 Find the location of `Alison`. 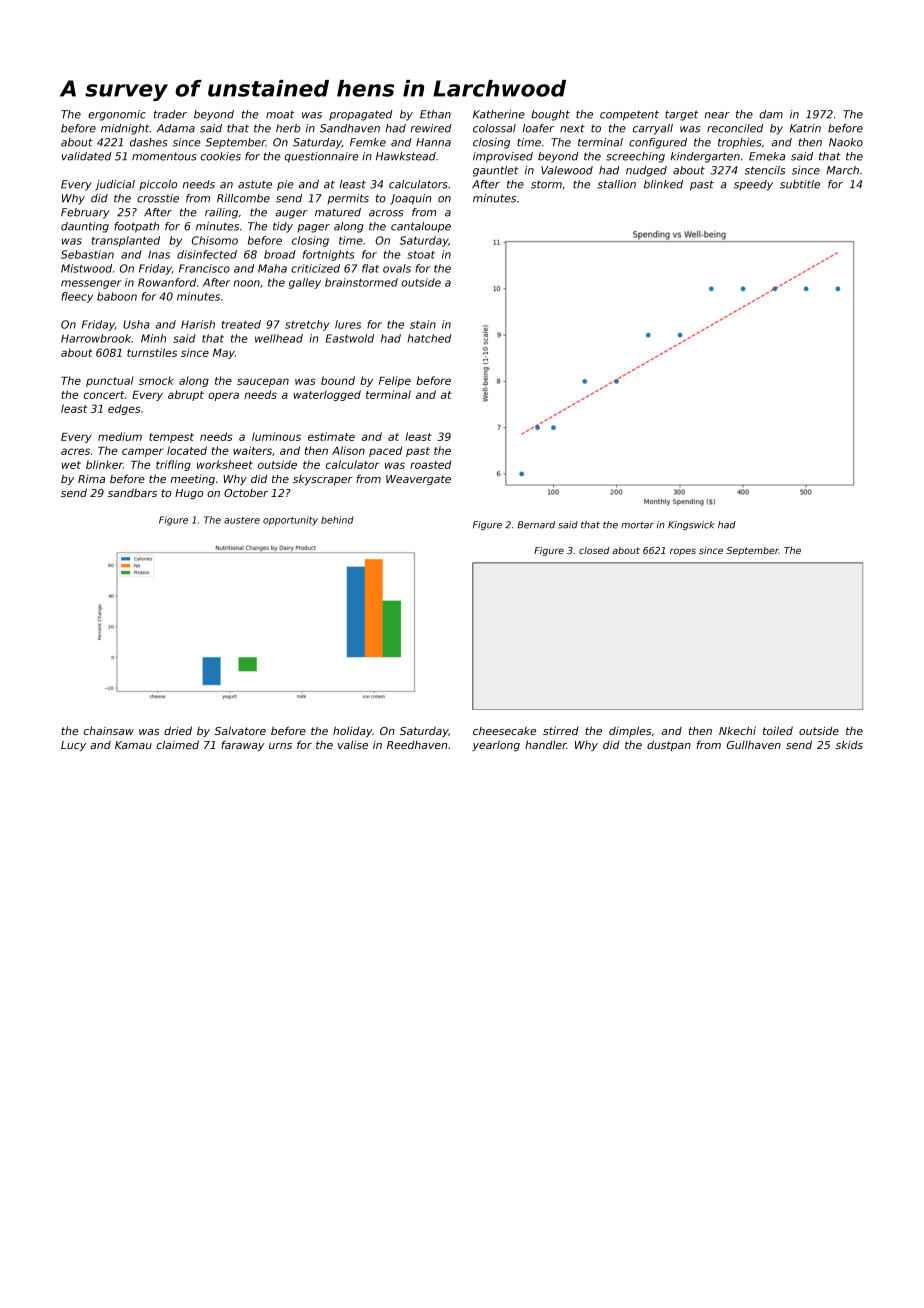

Alison is located at coordinates (348, 450).
